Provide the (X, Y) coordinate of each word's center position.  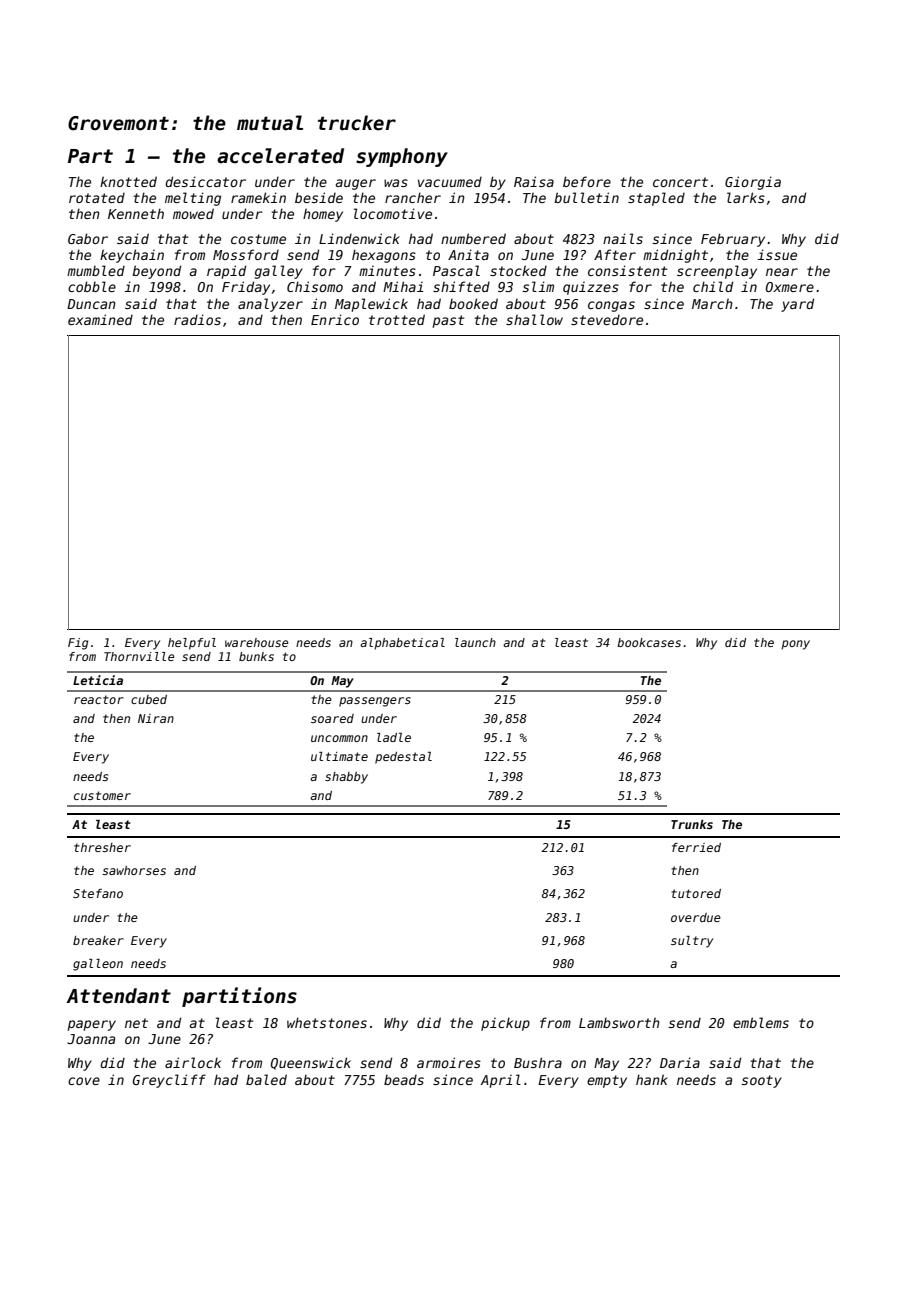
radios (197, 319)
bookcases (649, 642)
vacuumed (450, 182)
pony (795, 645)
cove (84, 1081)
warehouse (257, 642)
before (587, 181)
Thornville (139, 656)
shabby (346, 778)
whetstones (327, 1022)
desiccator (205, 181)
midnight (675, 256)
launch (475, 642)
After (615, 254)
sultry (692, 942)
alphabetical (402, 644)
